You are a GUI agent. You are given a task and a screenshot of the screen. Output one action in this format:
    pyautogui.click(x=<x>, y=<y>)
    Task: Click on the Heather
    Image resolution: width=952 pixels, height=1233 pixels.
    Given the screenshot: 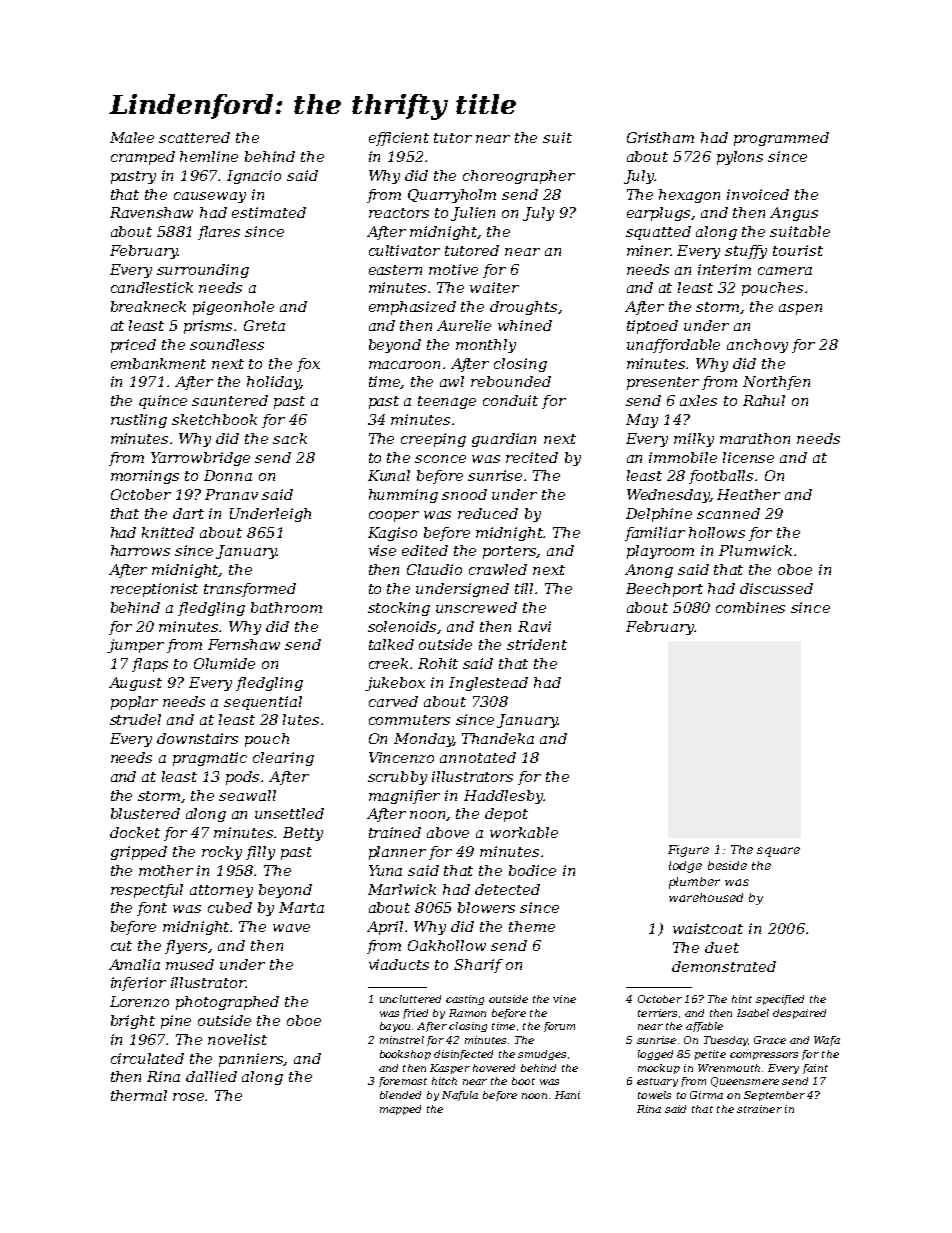 What is the action you would take?
    pyautogui.click(x=748, y=494)
